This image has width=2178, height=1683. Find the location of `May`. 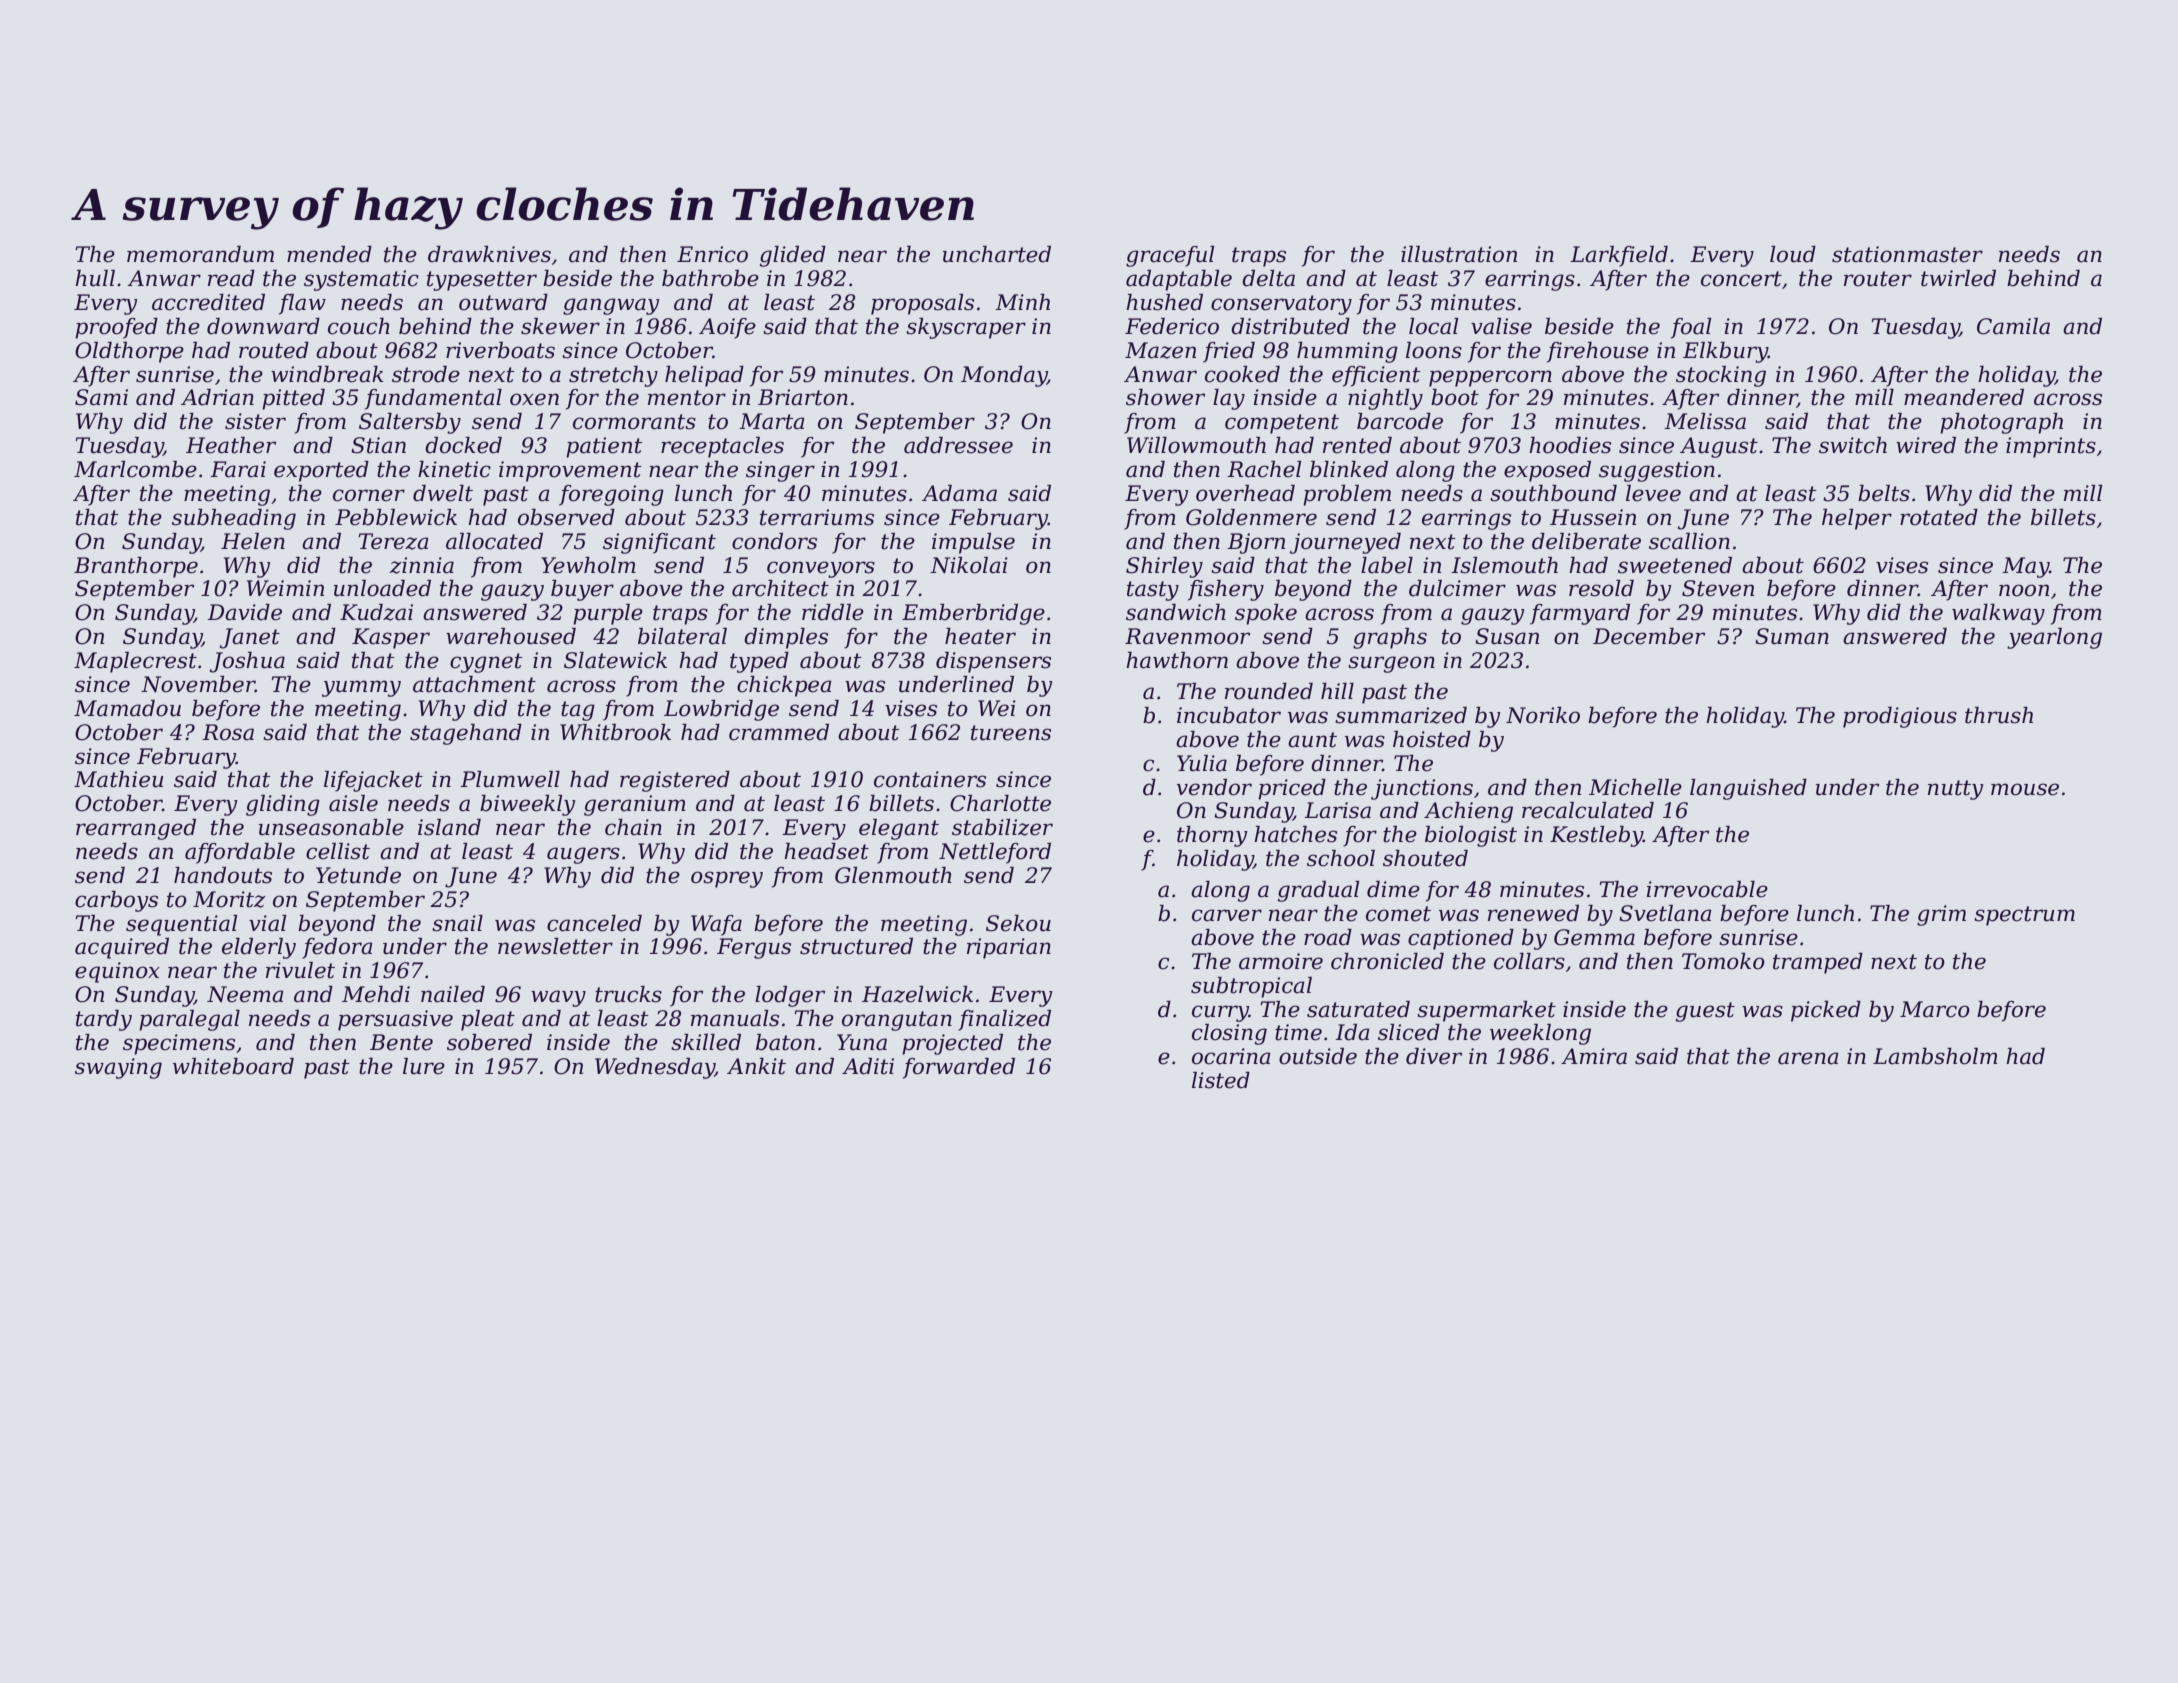

May is located at coordinates (2025, 567).
